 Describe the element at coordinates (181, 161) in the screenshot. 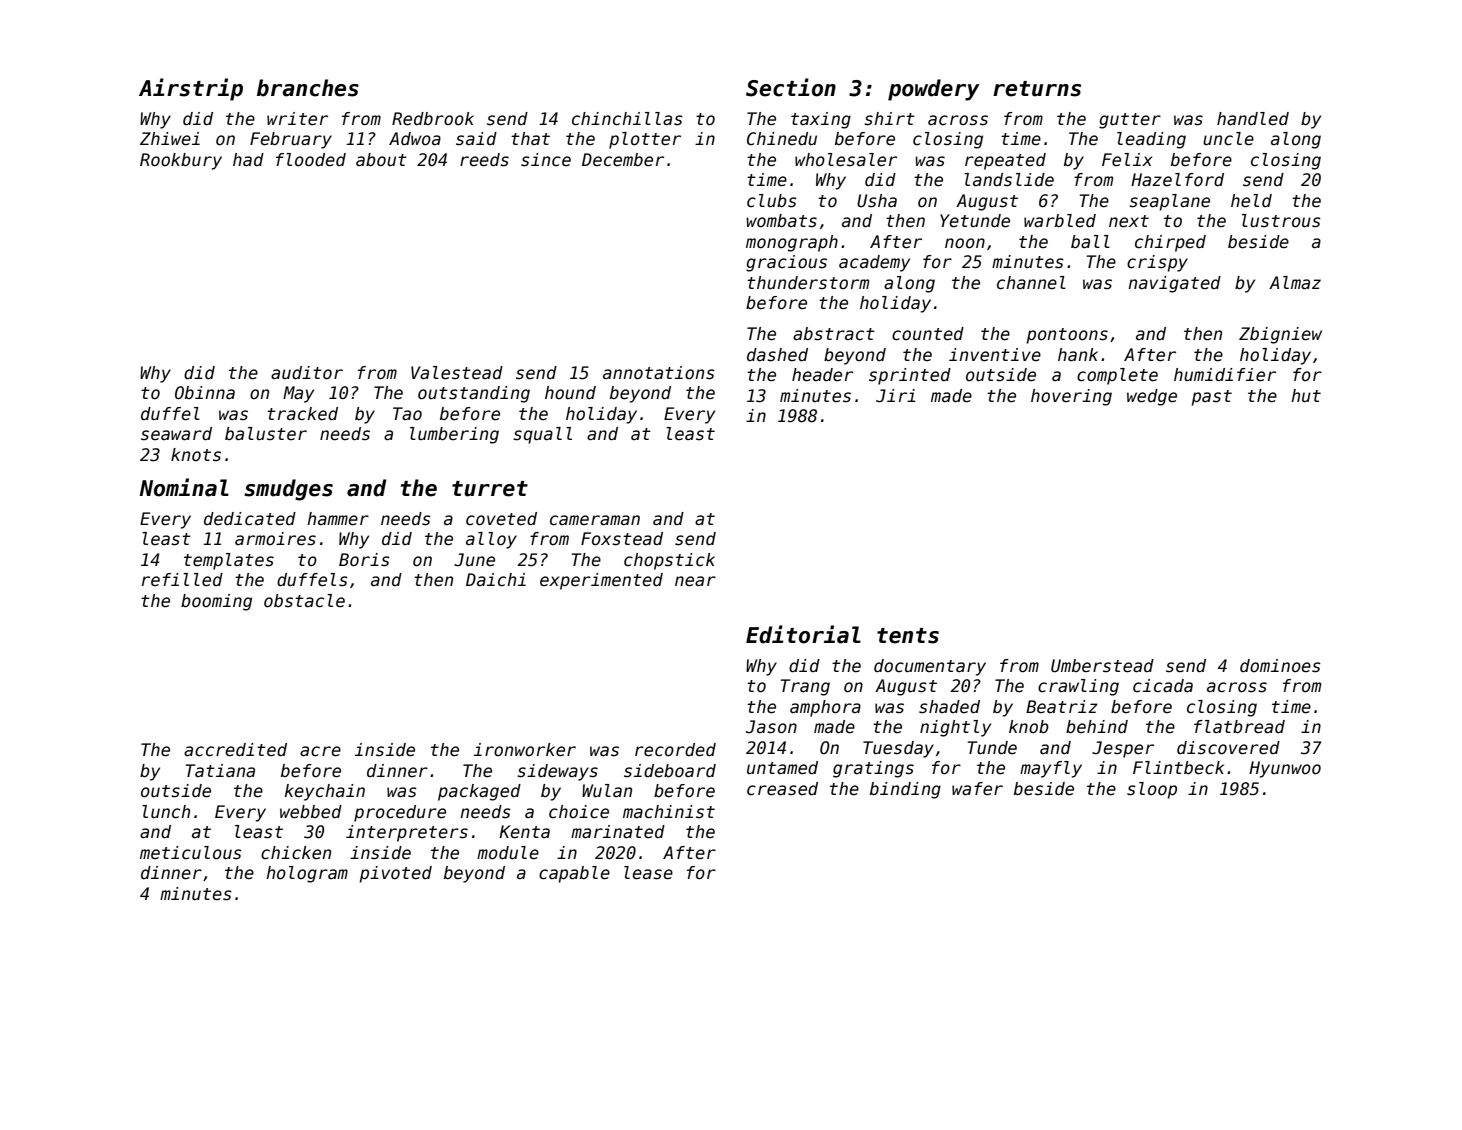

I see `Rookbury` at that location.
